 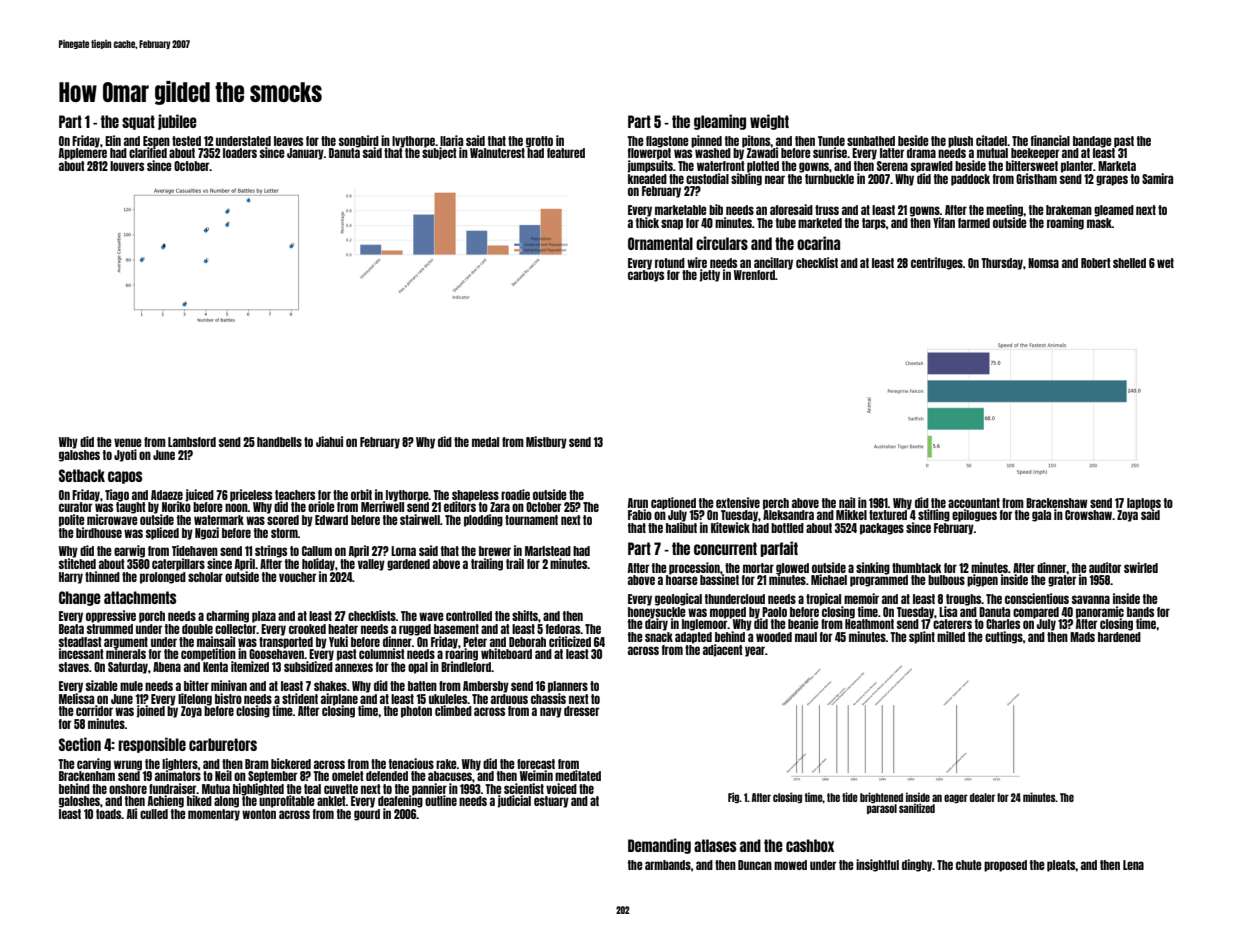 What do you see at coordinates (738, 502) in the screenshot?
I see `extensive` at bounding box center [738, 502].
